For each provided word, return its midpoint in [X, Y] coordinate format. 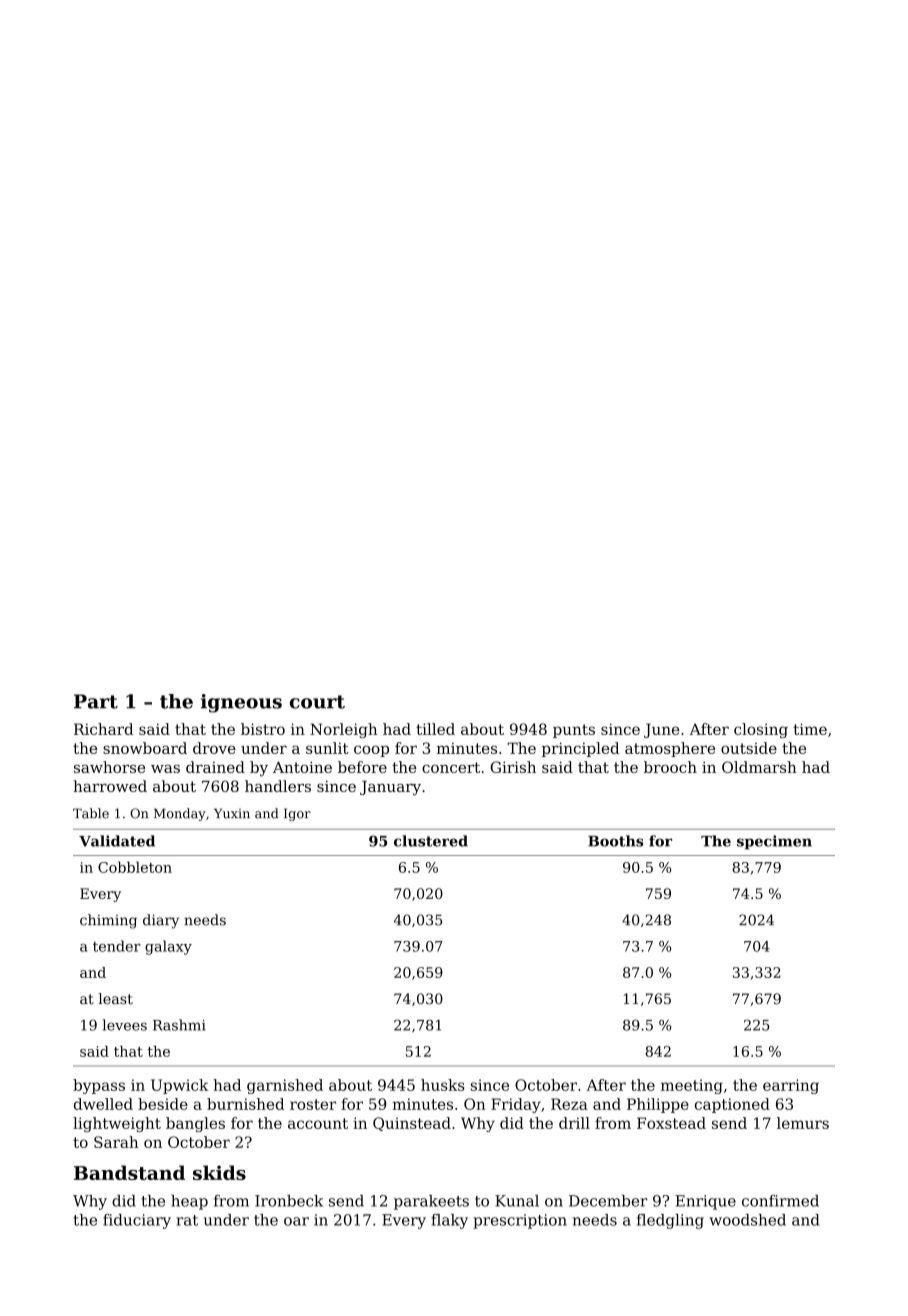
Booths [615, 841]
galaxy [168, 947]
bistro [263, 729]
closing [761, 730]
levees [125, 1025]
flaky [449, 1221]
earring [791, 1086]
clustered [431, 841]
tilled [435, 729]
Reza [569, 1104]
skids [219, 1172]
